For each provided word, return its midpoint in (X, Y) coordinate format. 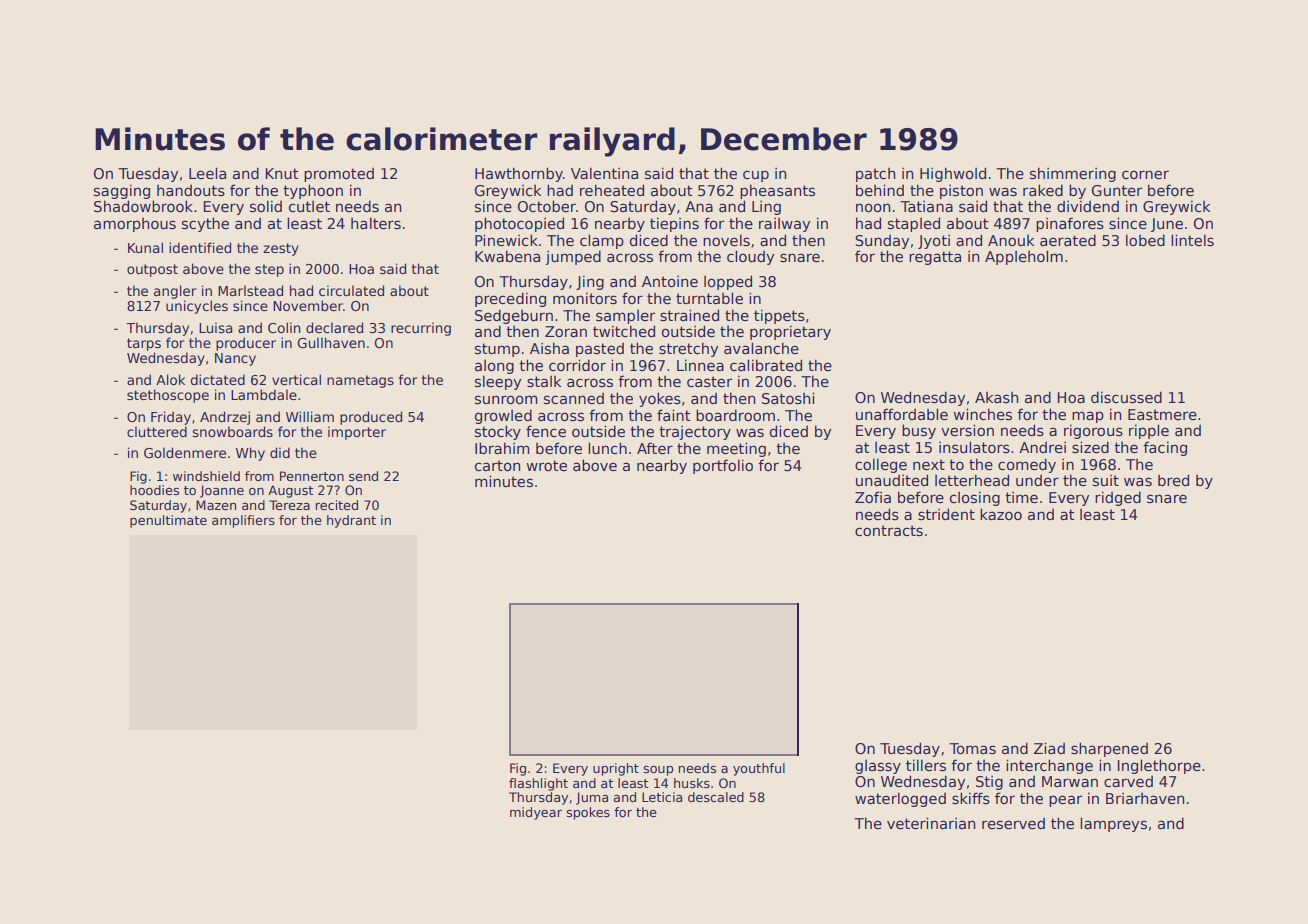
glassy (878, 766)
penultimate (168, 521)
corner (1145, 174)
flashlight (538, 784)
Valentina (604, 173)
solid (266, 206)
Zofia (873, 497)
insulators (974, 447)
